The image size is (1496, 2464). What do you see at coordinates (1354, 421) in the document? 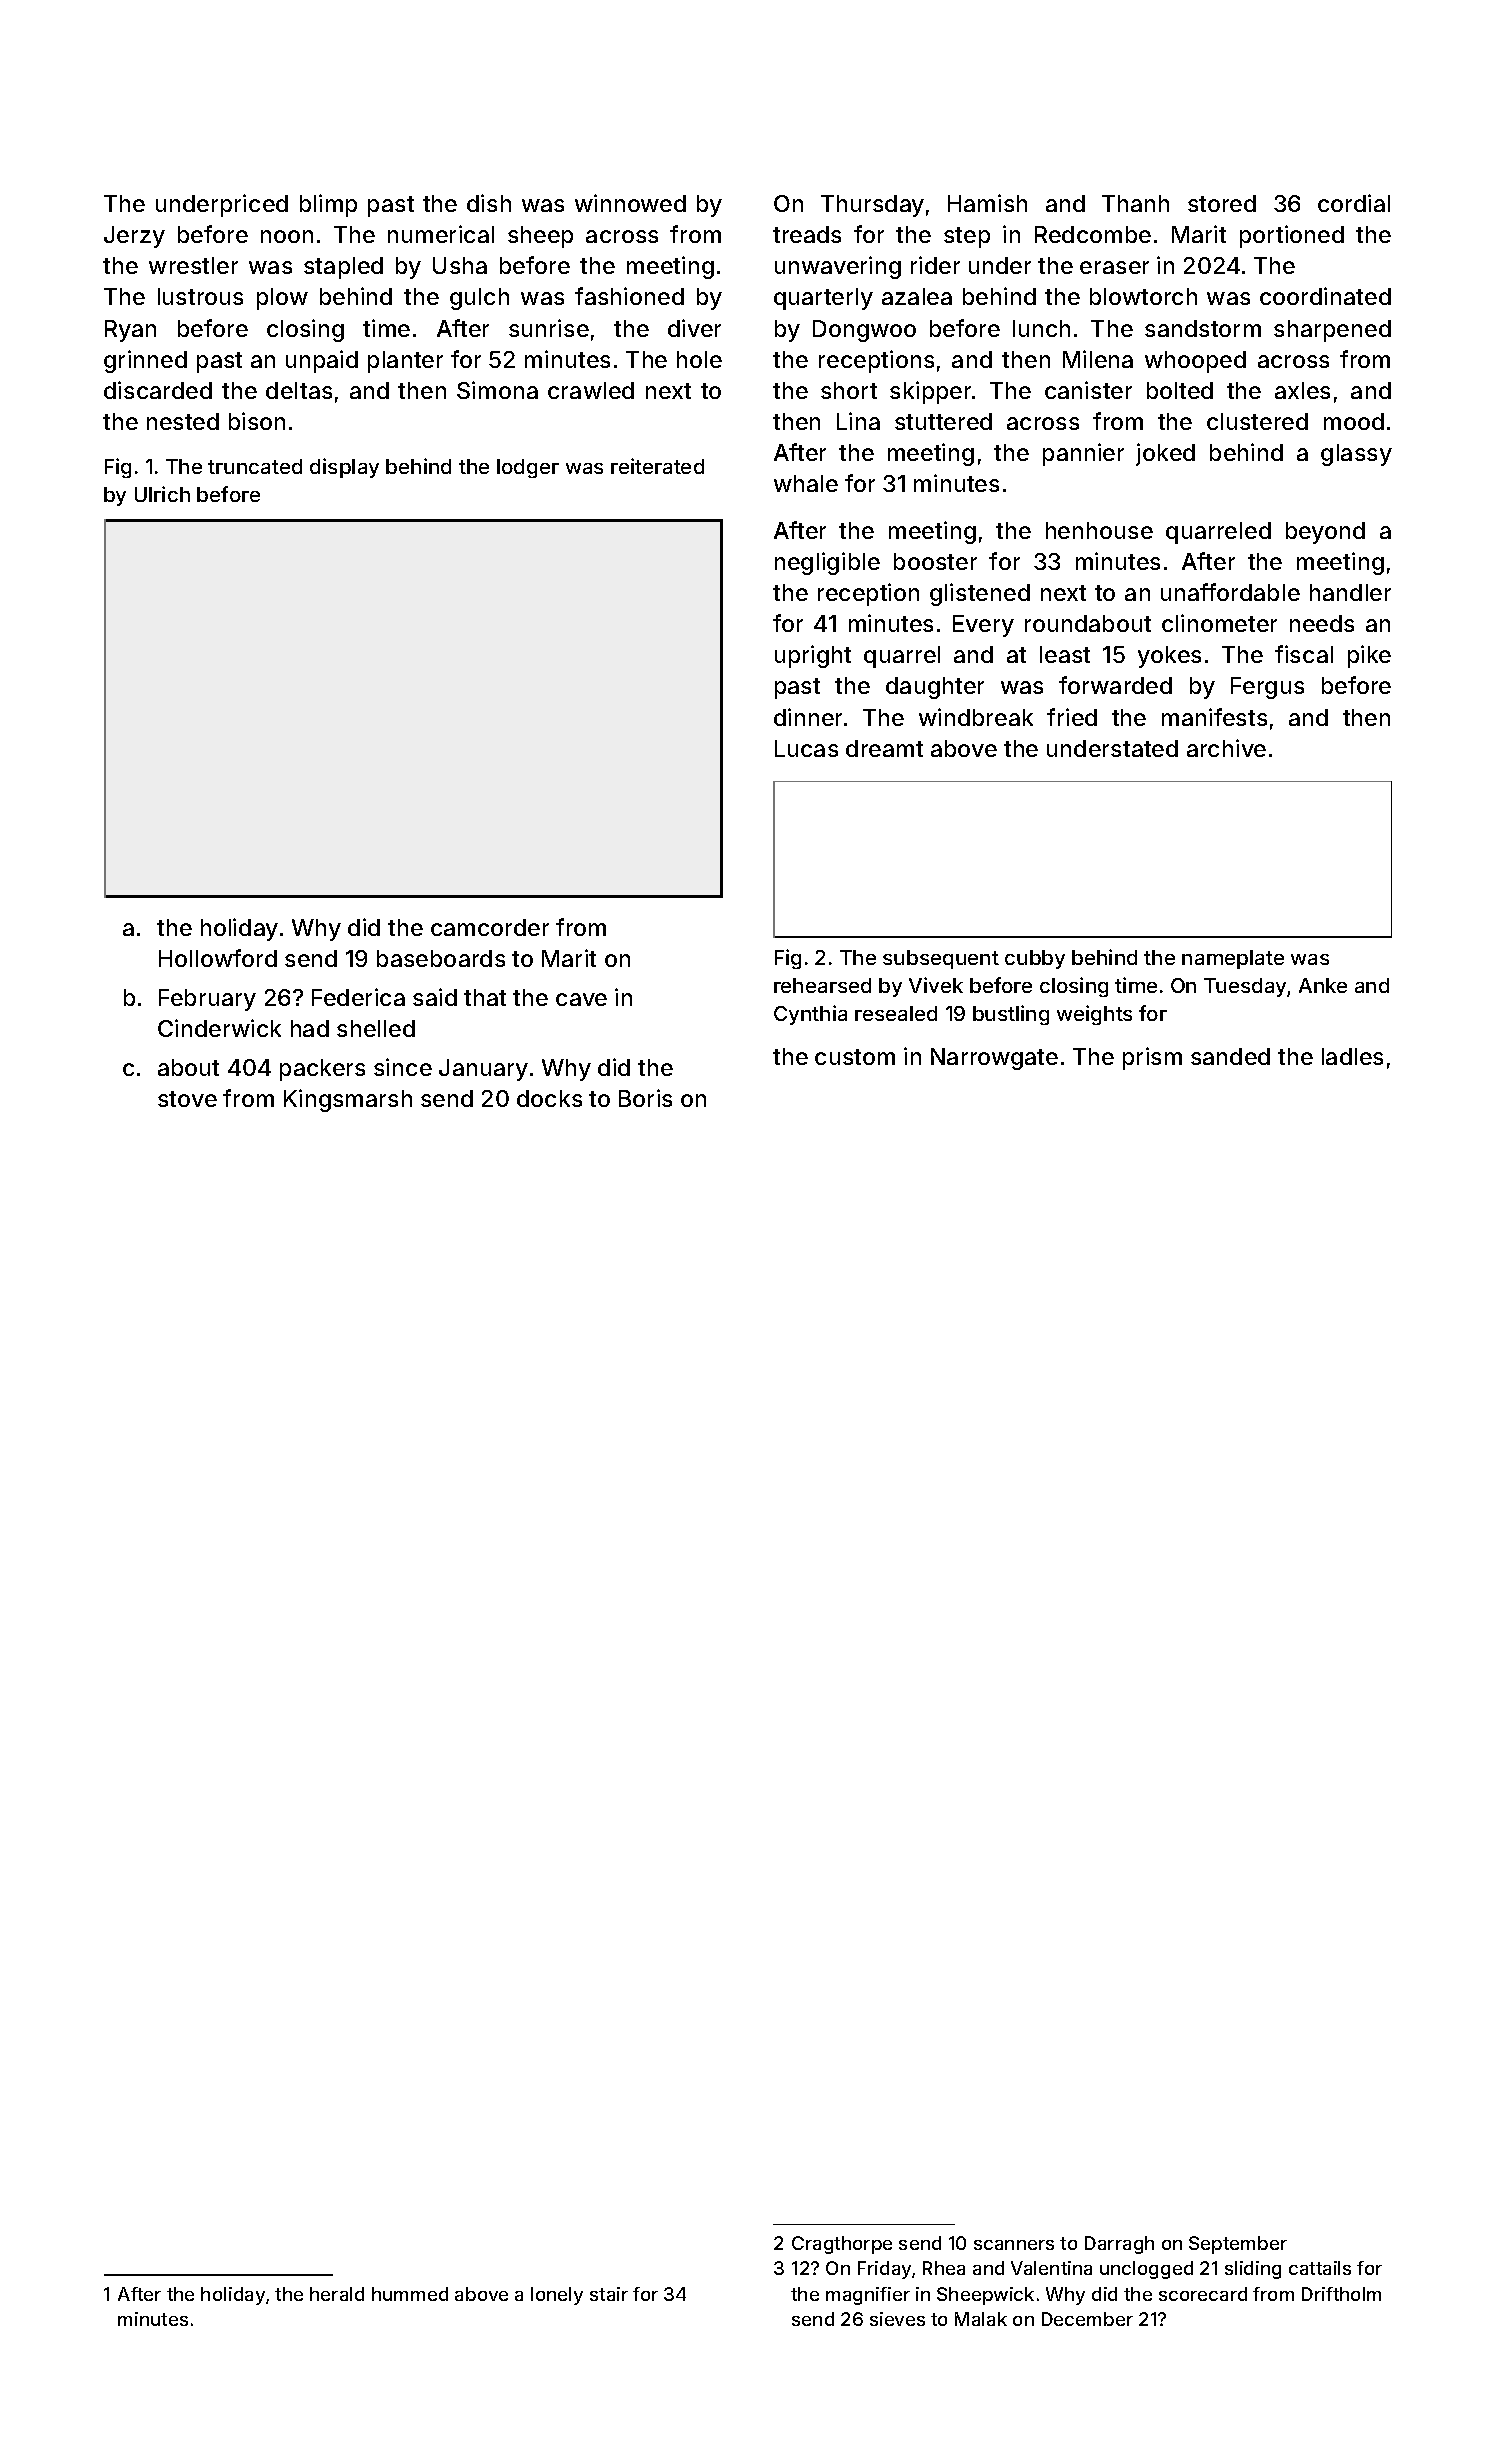
I see `mood` at bounding box center [1354, 421].
